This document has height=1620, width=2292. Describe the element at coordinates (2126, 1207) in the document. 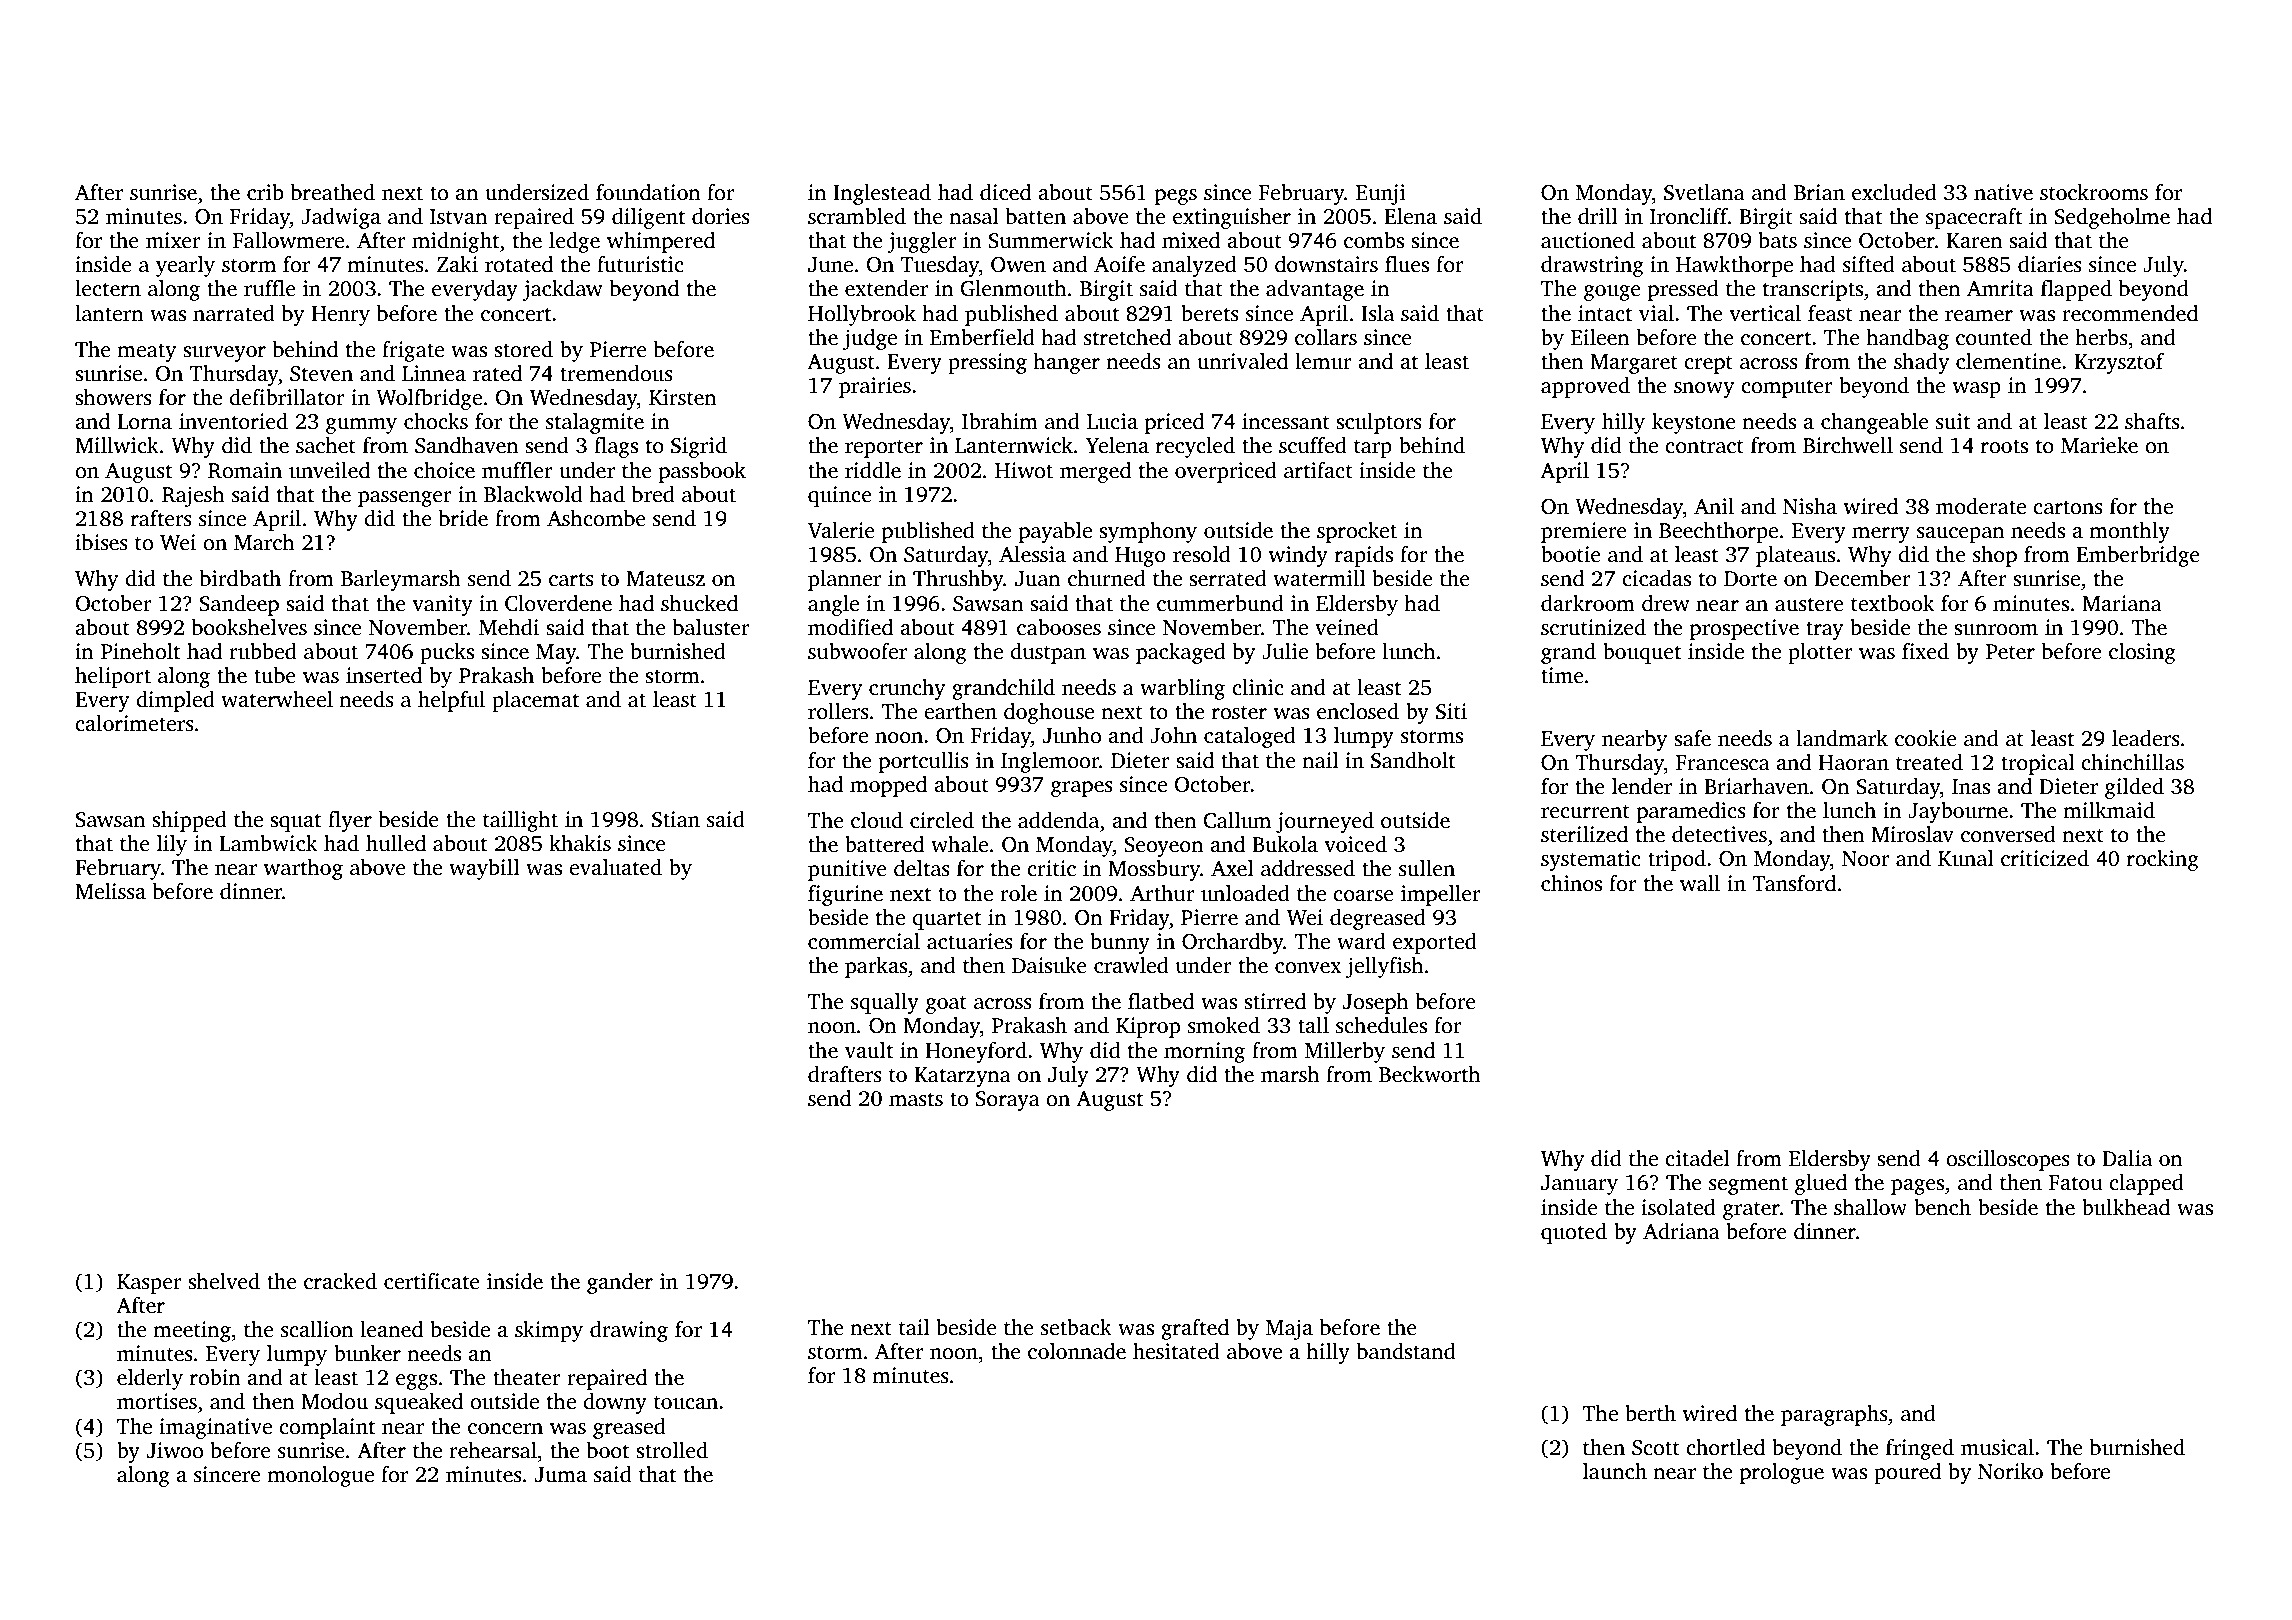

I see `bulkhead` at that location.
